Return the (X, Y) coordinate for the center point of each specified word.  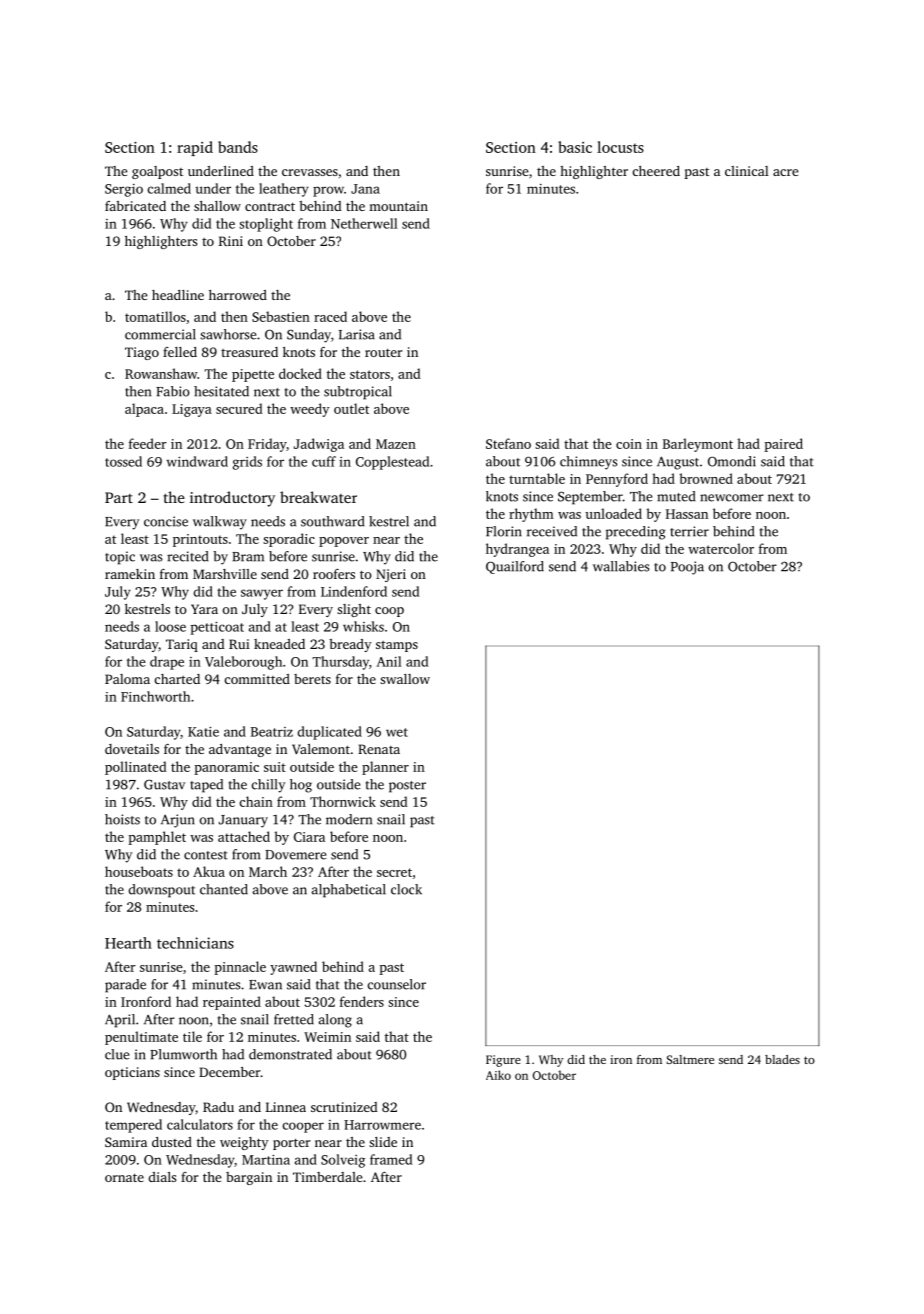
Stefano (508, 443)
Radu (218, 1107)
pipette (253, 375)
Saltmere (690, 1059)
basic (575, 147)
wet (397, 732)
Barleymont (698, 445)
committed (257, 679)
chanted (224, 889)
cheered (656, 171)
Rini (231, 241)
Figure (503, 1061)
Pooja (687, 568)
